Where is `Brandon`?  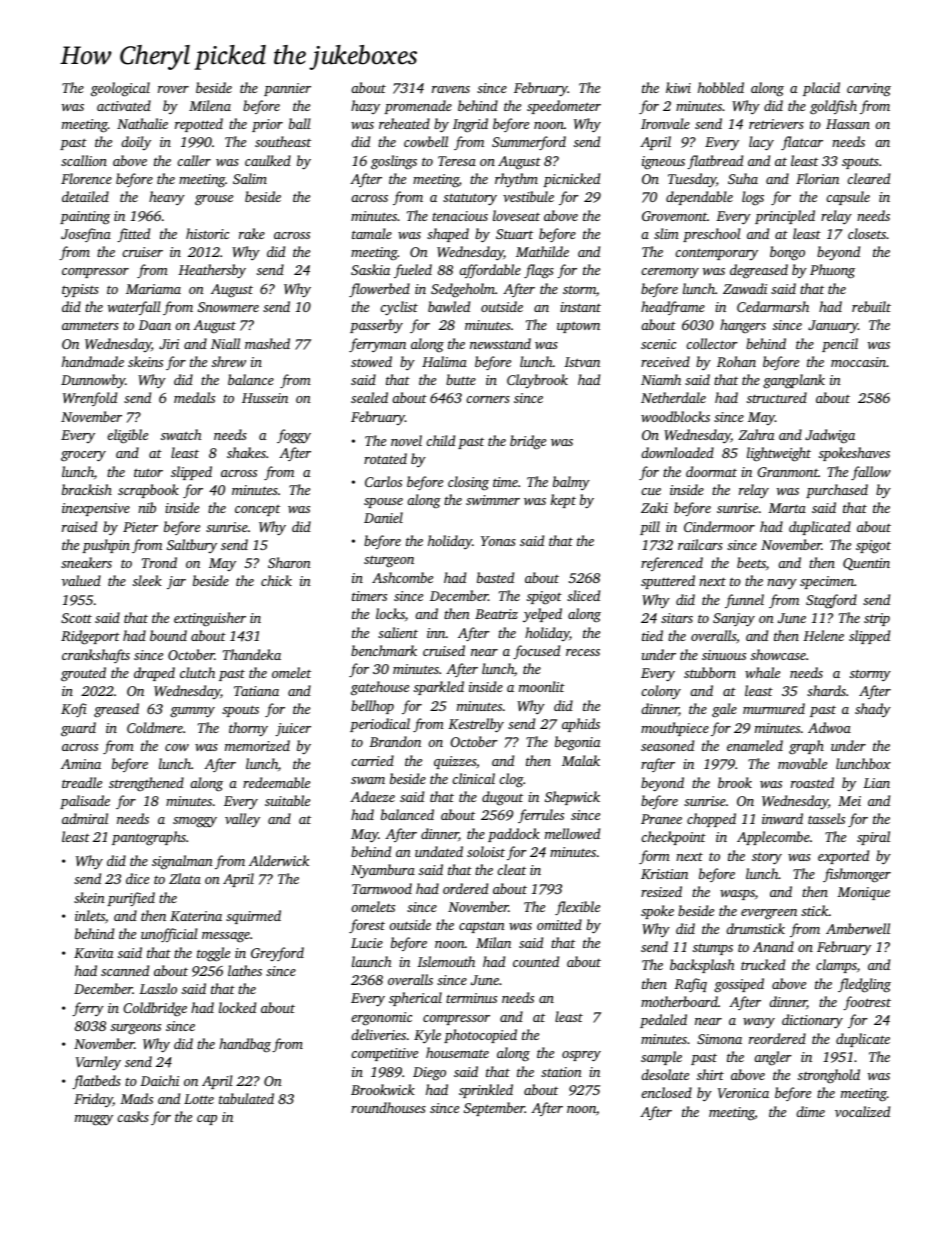 Brandon is located at coordinates (395, 741).
